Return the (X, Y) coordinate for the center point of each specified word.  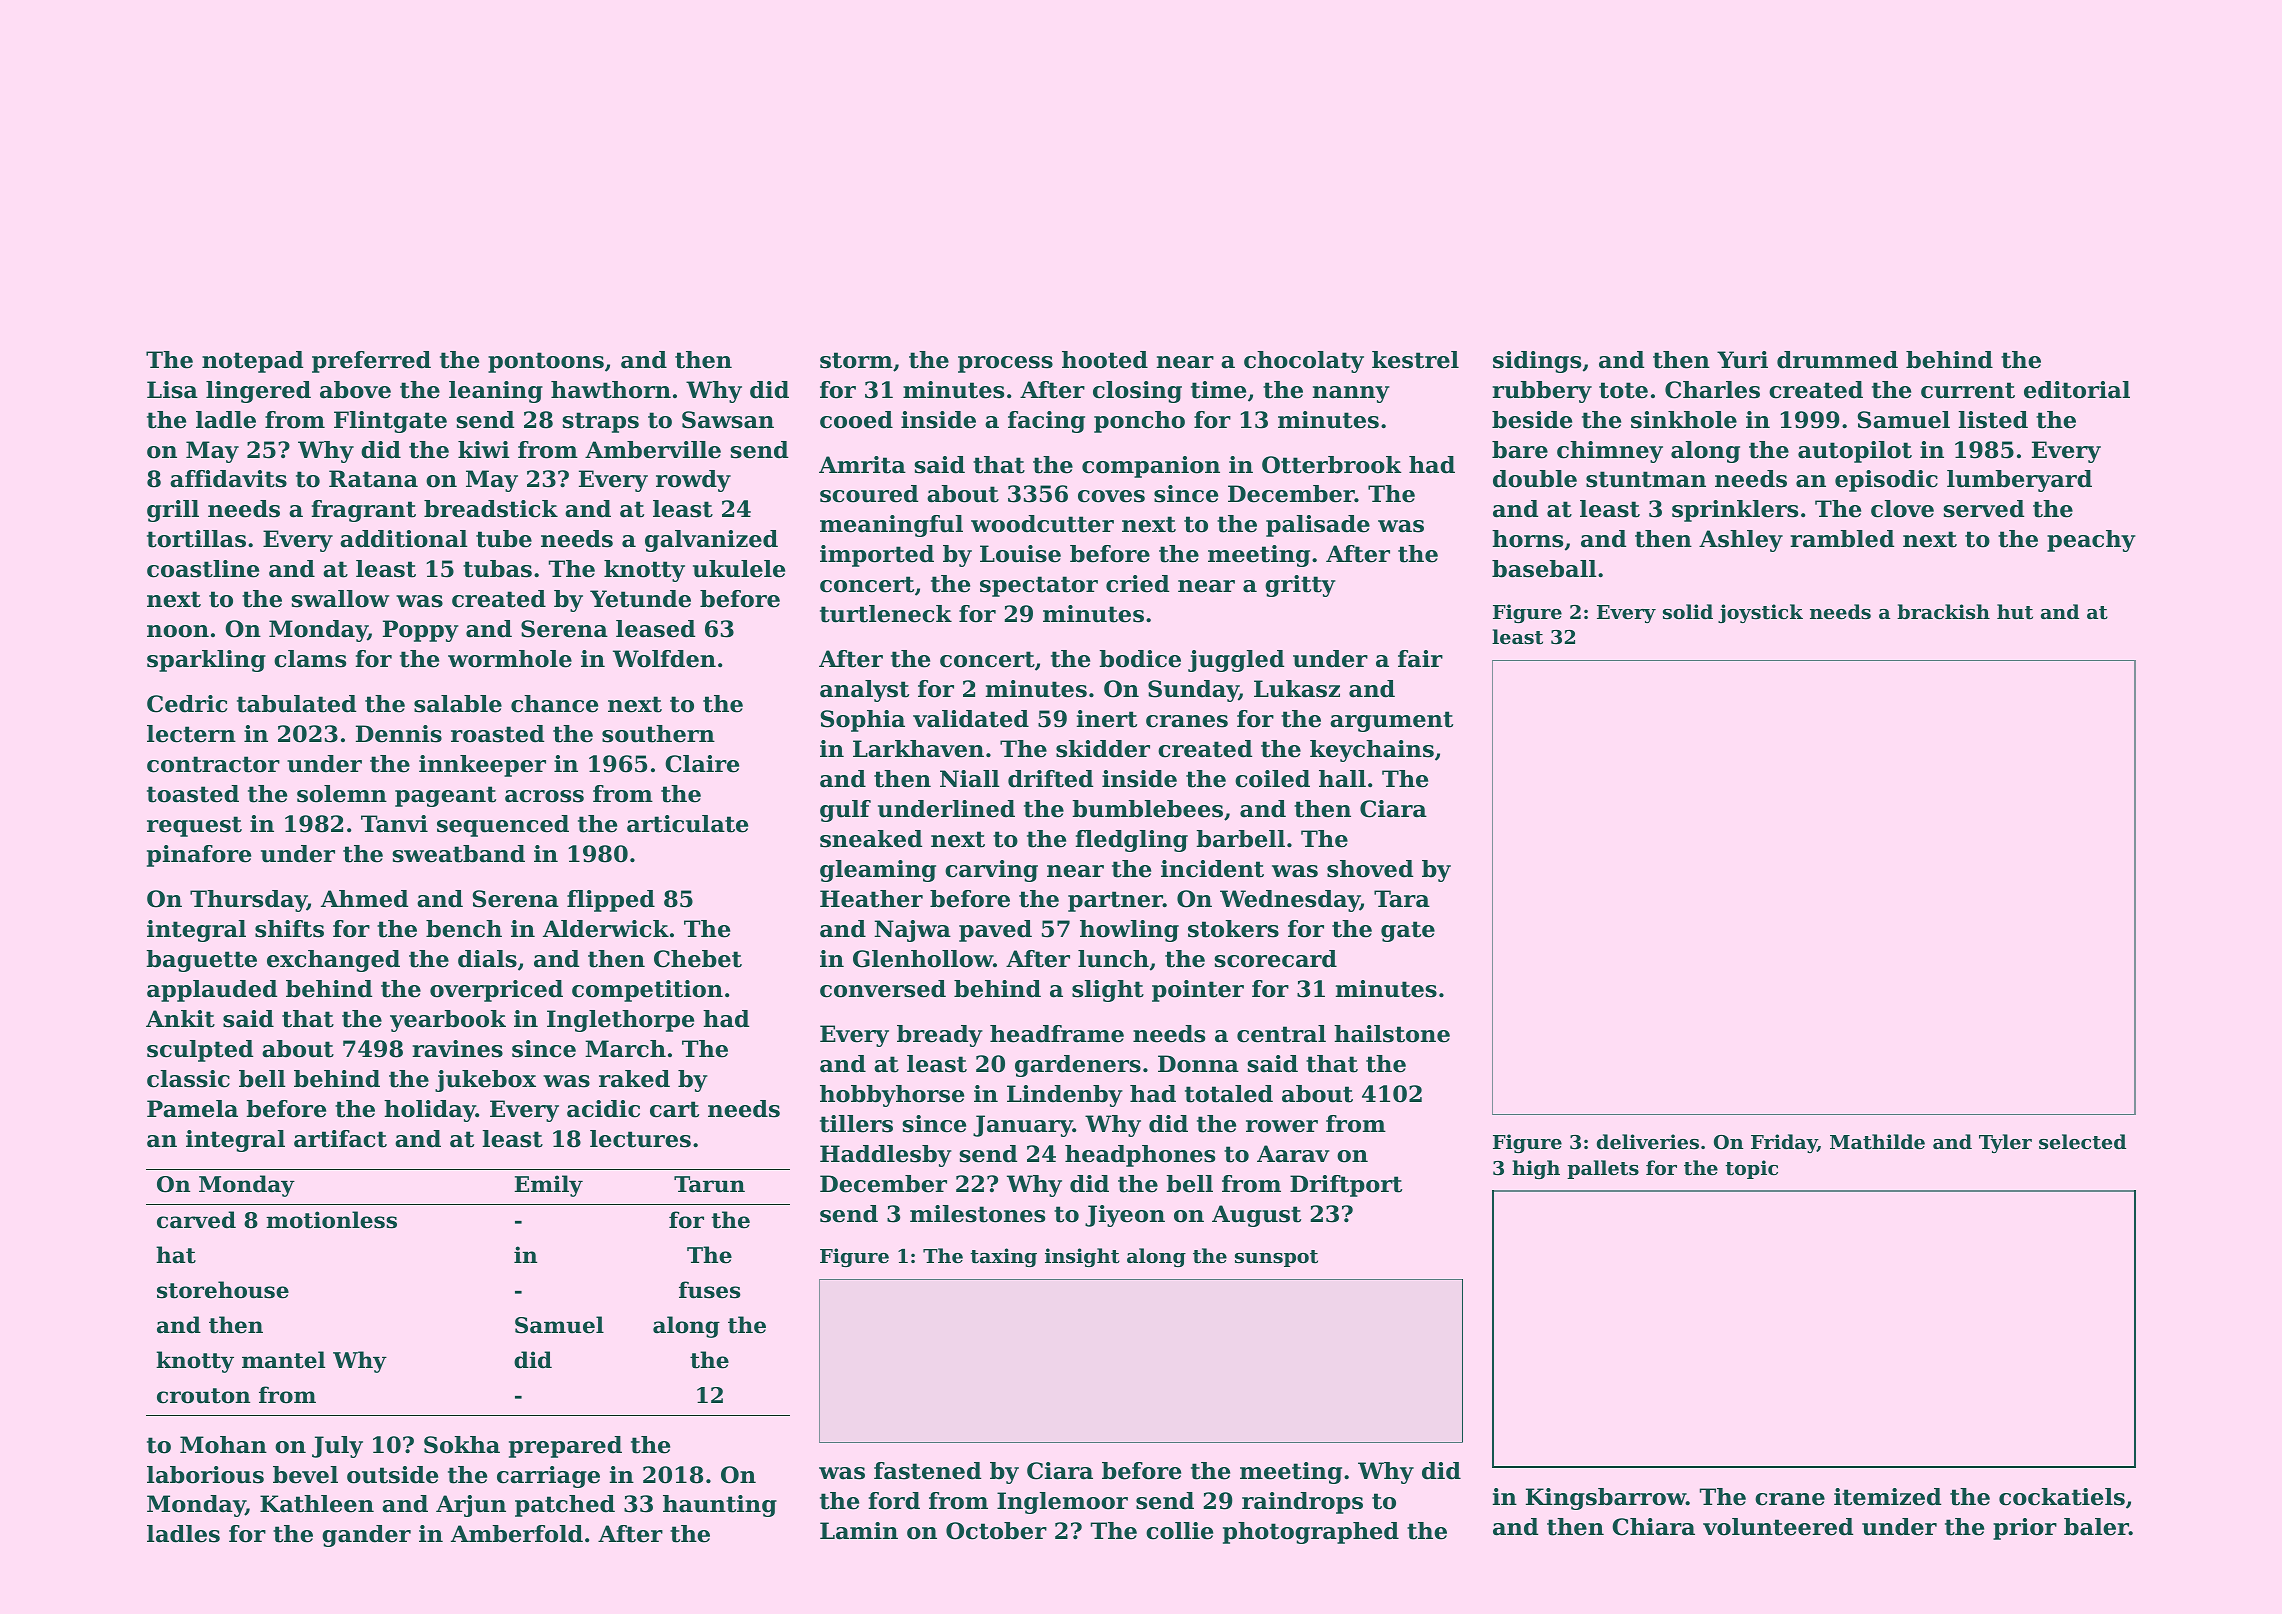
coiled (1272, 779)
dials (487, 959)
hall (1342, 779)
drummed (1837, 360)
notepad (252, 362)
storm (856, 360)
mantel (283, 1360)
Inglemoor (1062, 1503)
